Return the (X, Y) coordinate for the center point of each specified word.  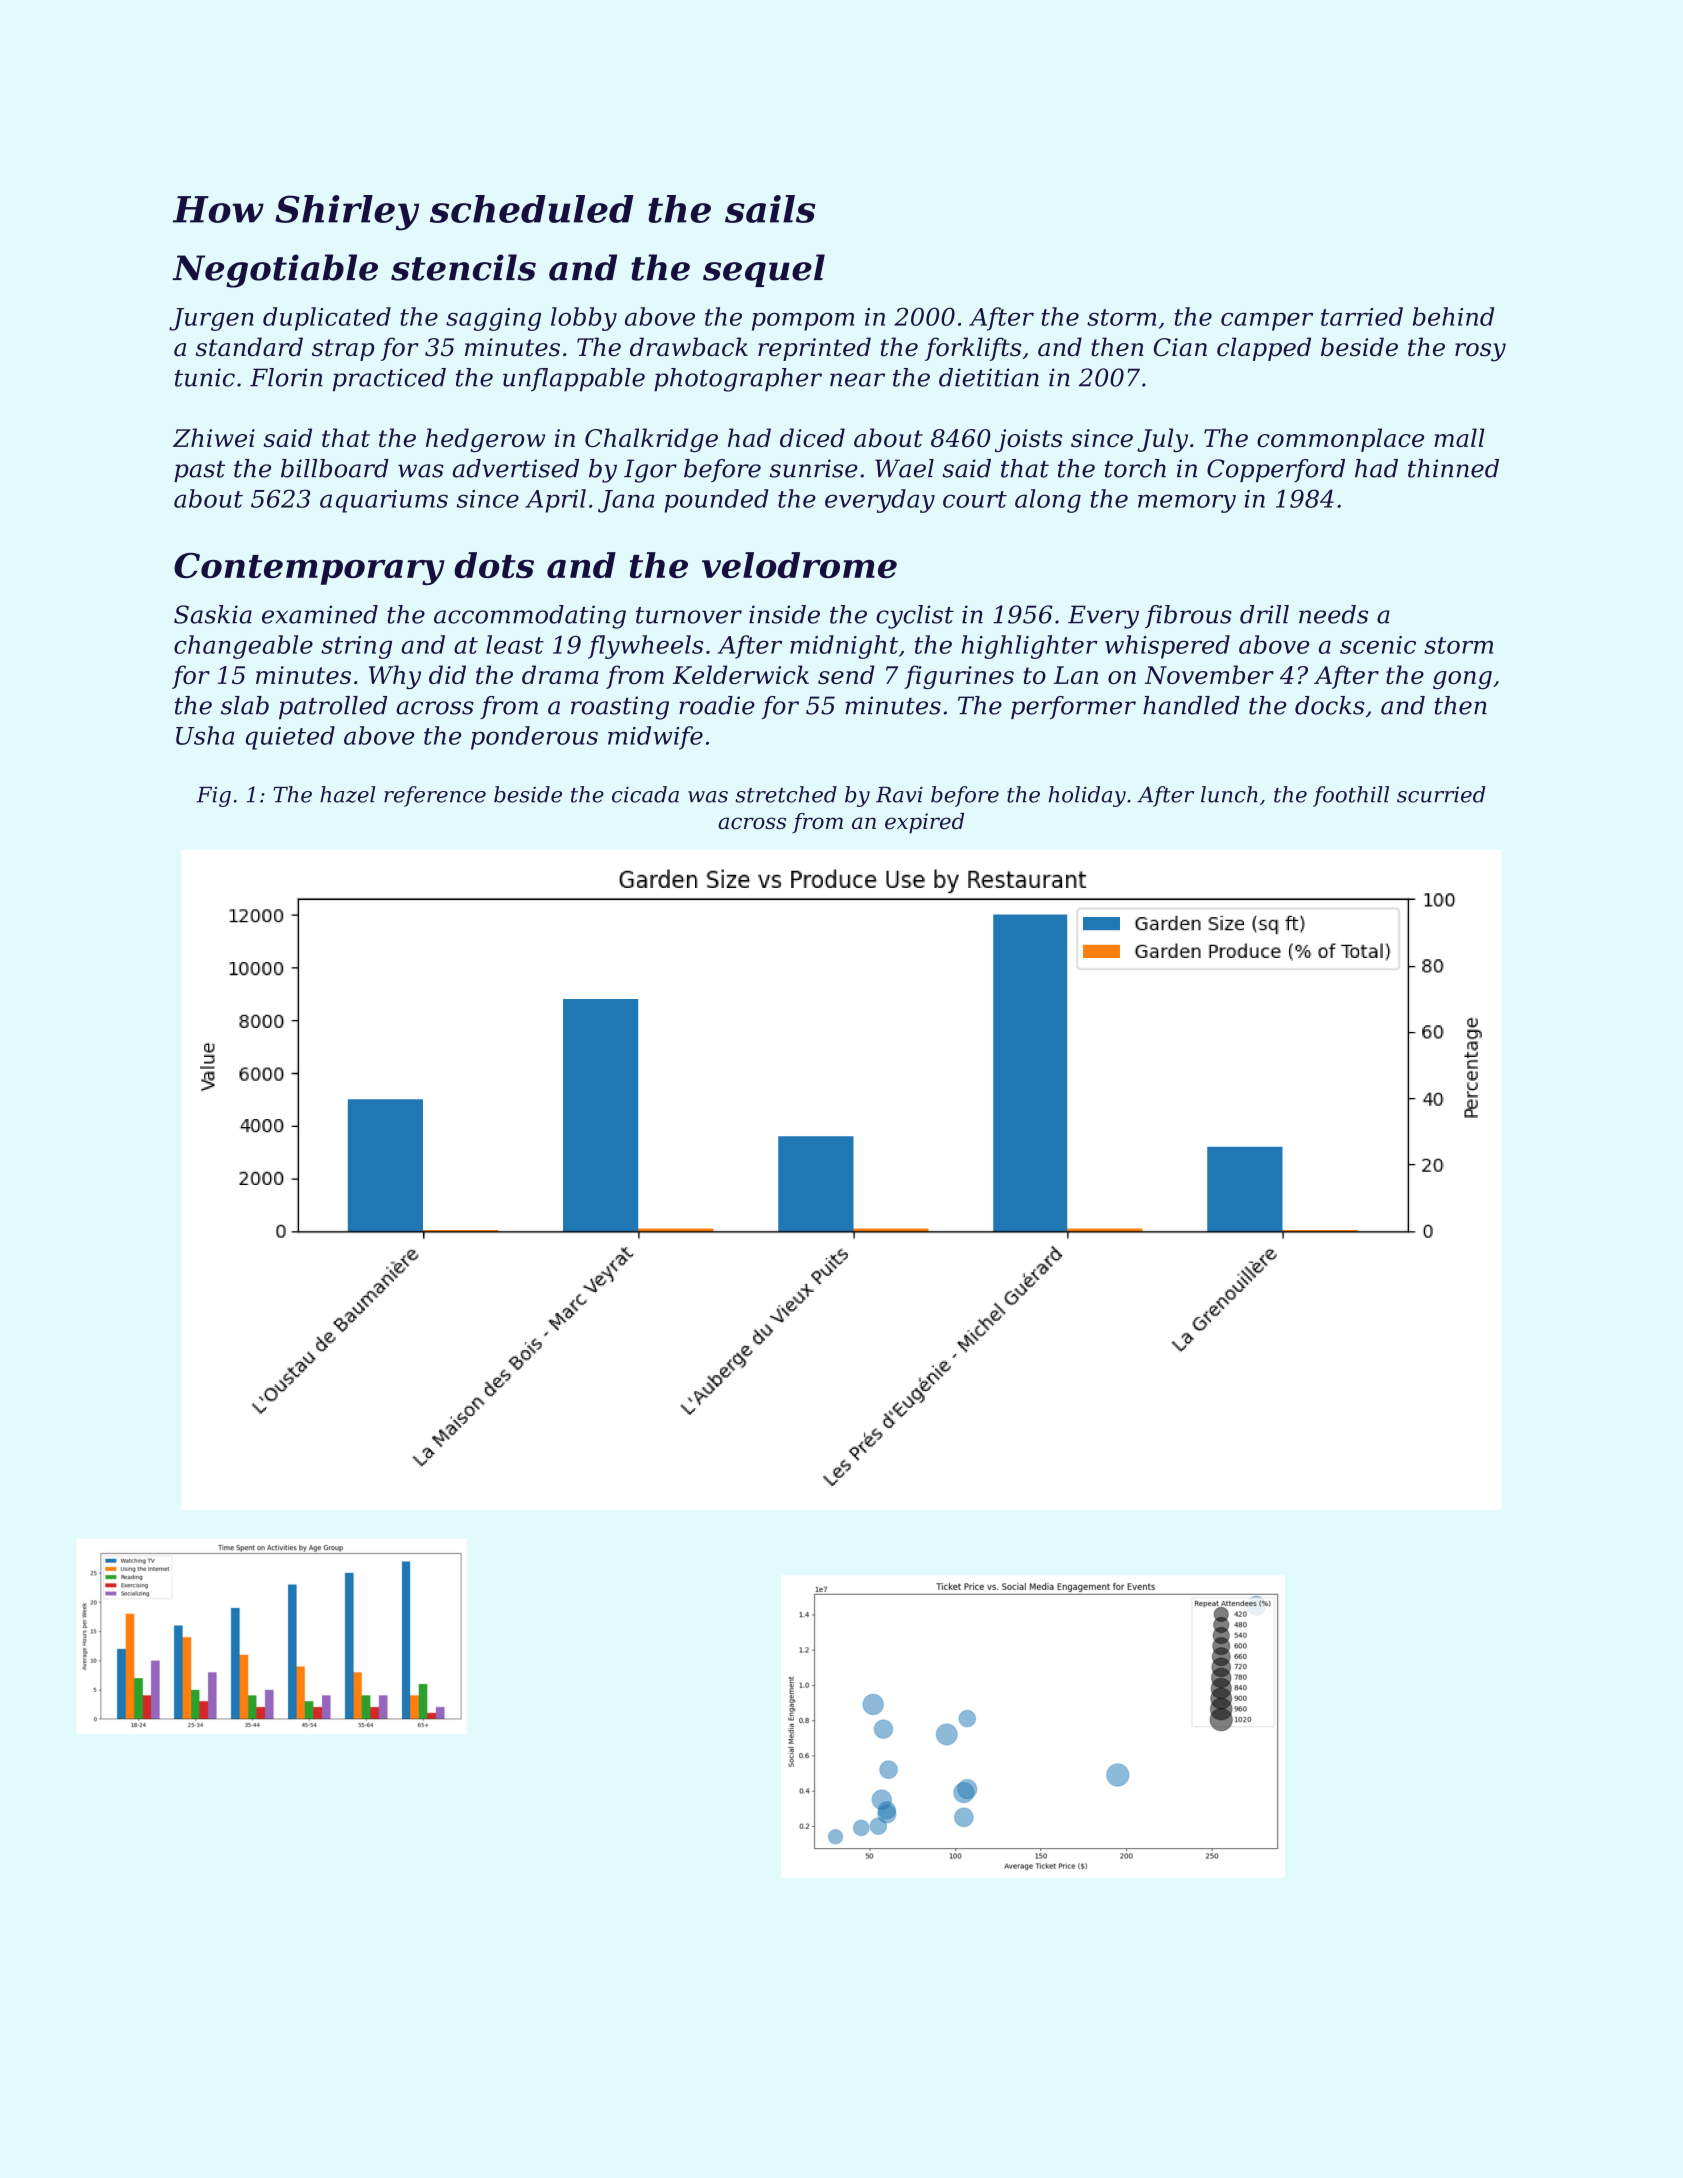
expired (924, 823)
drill (1264, 614)
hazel (347, 794)
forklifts (973, 349)
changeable (243, 647)
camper (1267, 321)
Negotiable (275, 271)
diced (812, 437)
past (199, 471)
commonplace (1340, 440)
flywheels (645, 647)
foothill (1351, 796)
